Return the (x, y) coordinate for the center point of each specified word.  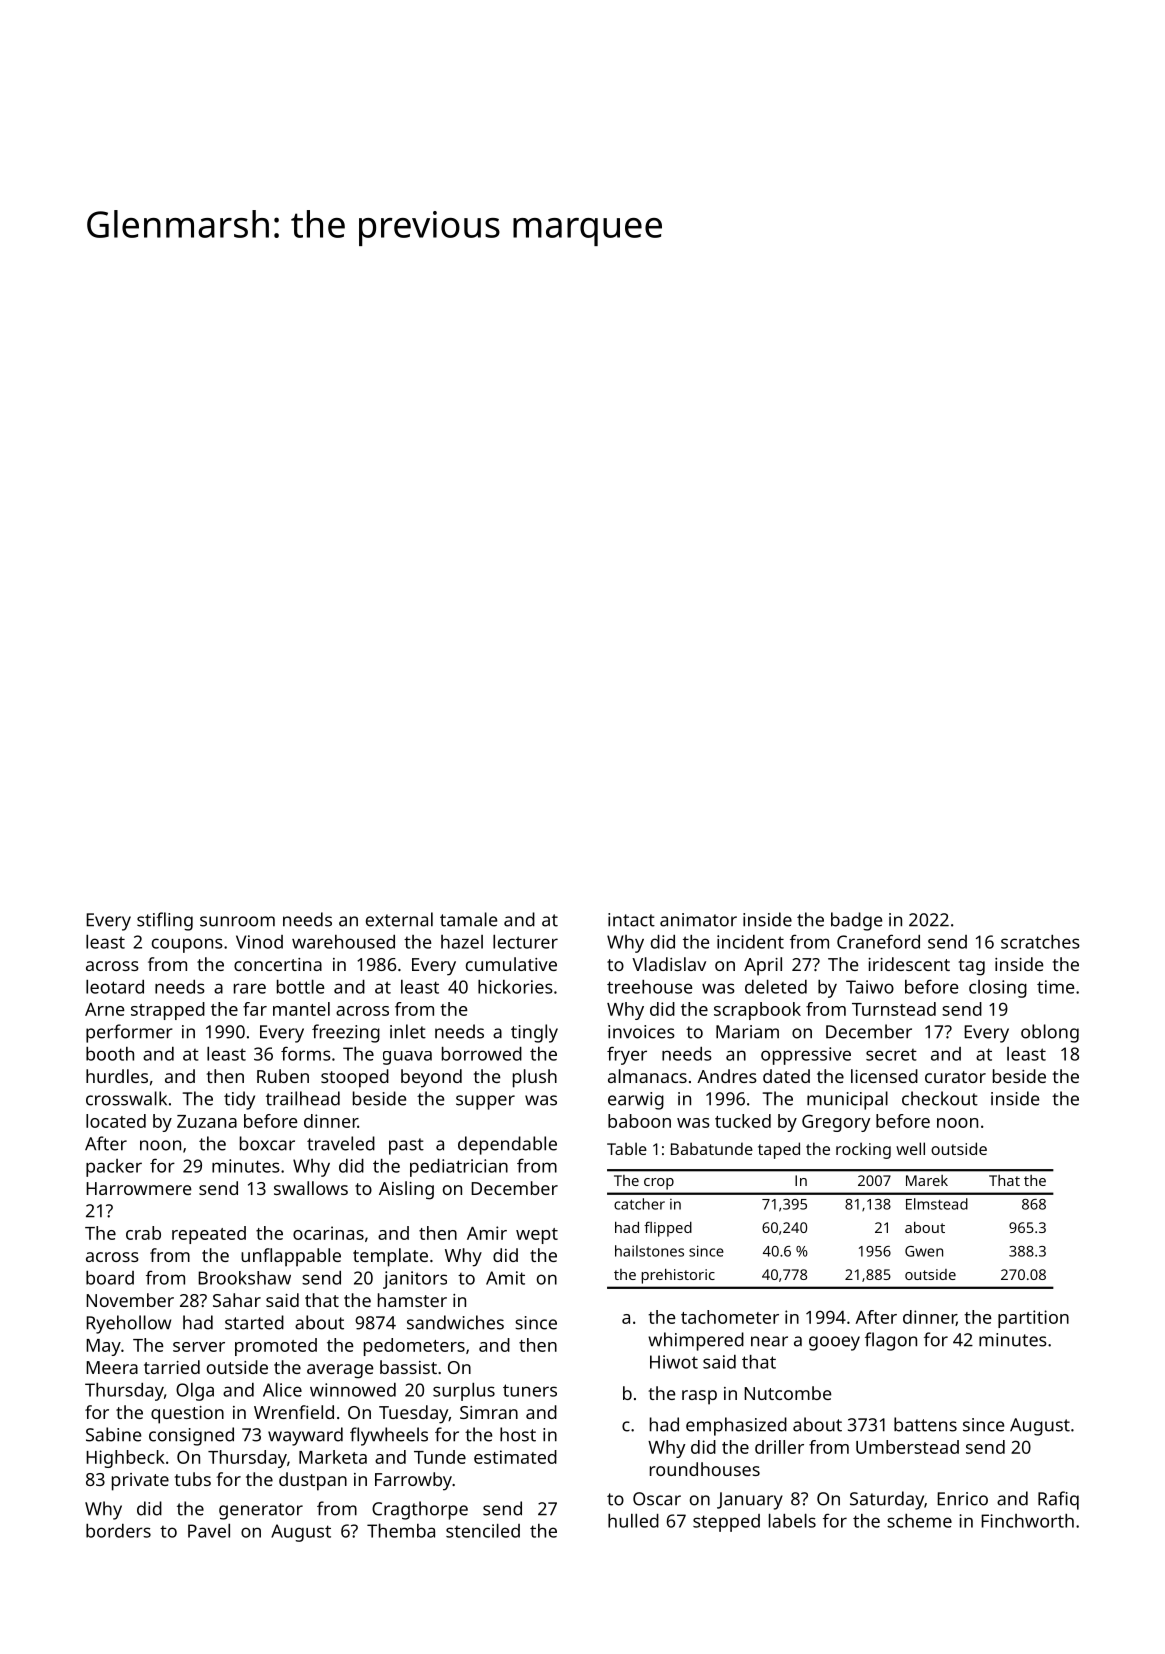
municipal (847, 1100)
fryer (627, 1055)
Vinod (259, 942)
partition (1033, 1319)
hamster (412, 1300)
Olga (195, 1392)
